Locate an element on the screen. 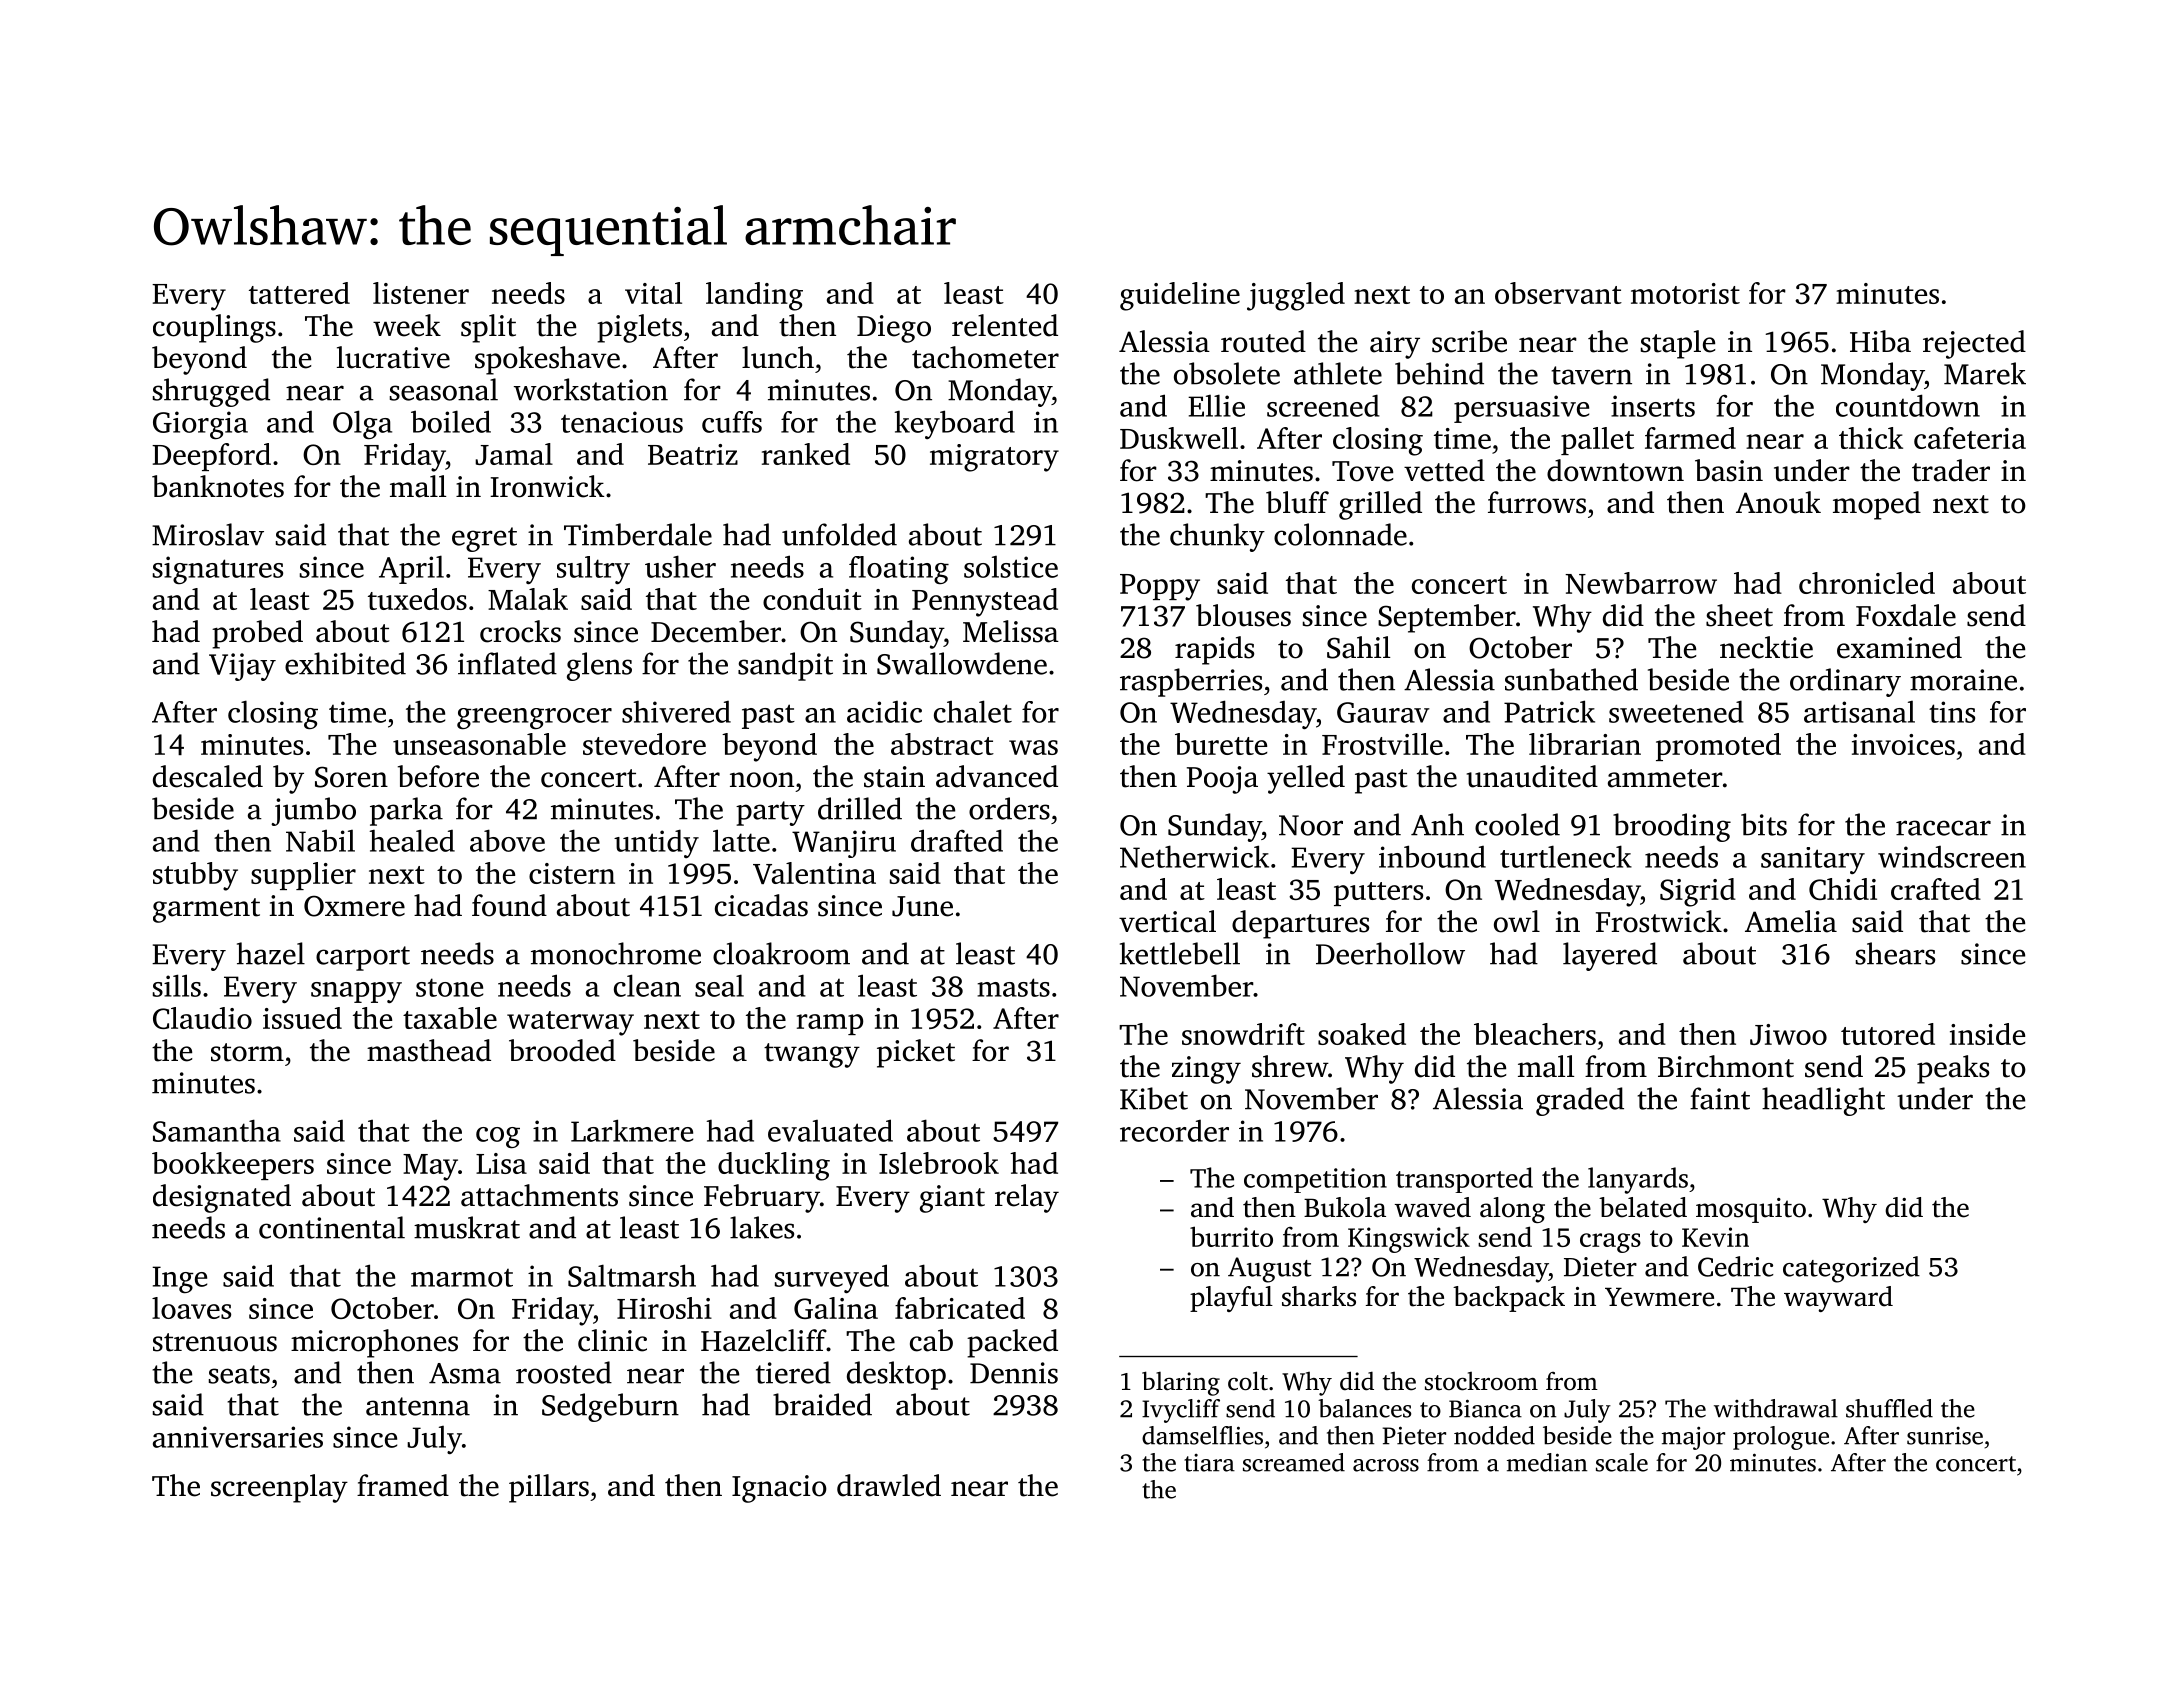 This screenshot has height=1683, width=2178. pillars is located at coordinates (549, 1488).
